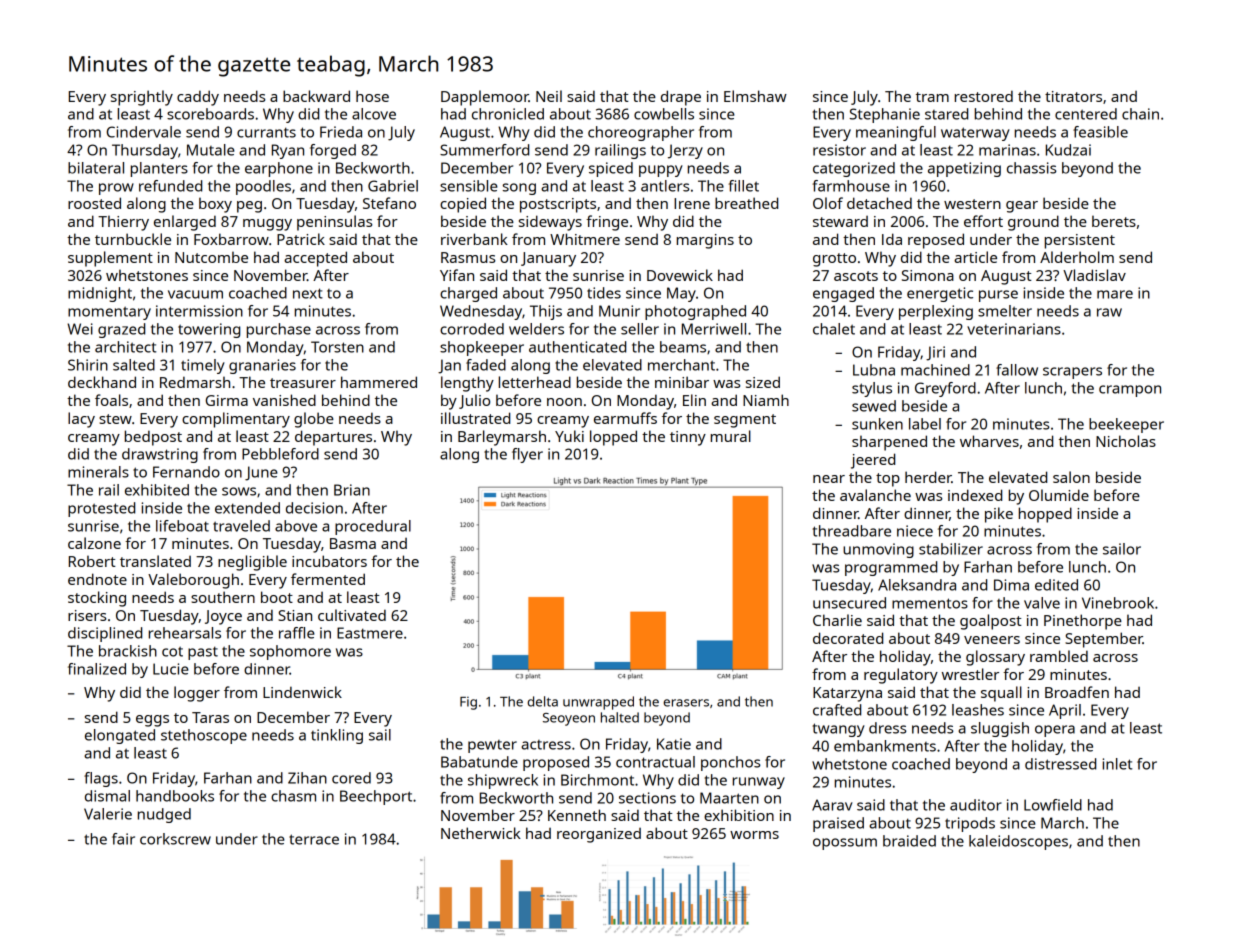 The image size is (1233, 952). I want to click on accepted, so click(315, 259).
